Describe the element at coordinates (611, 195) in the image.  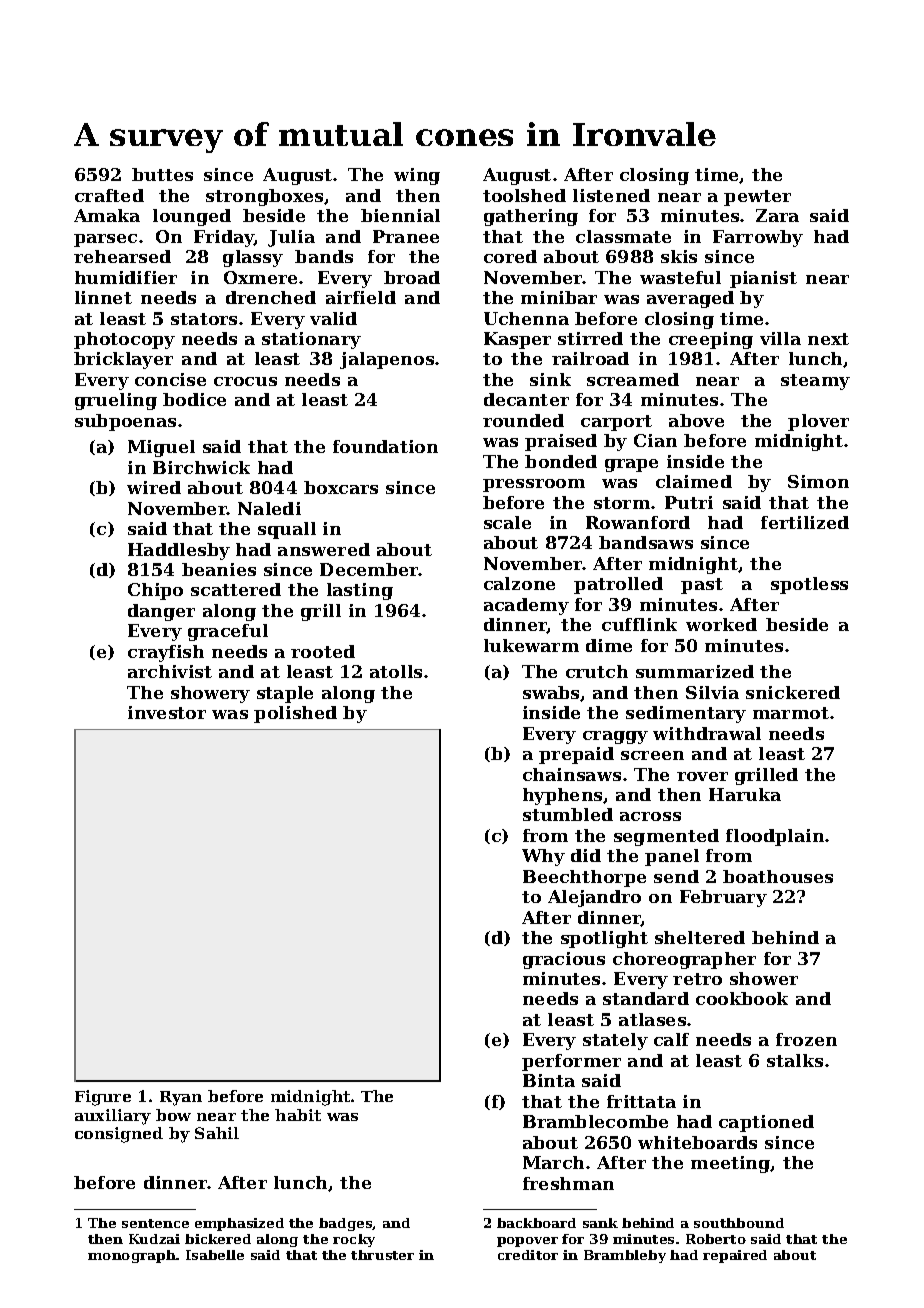
I see `listened` at that location.
